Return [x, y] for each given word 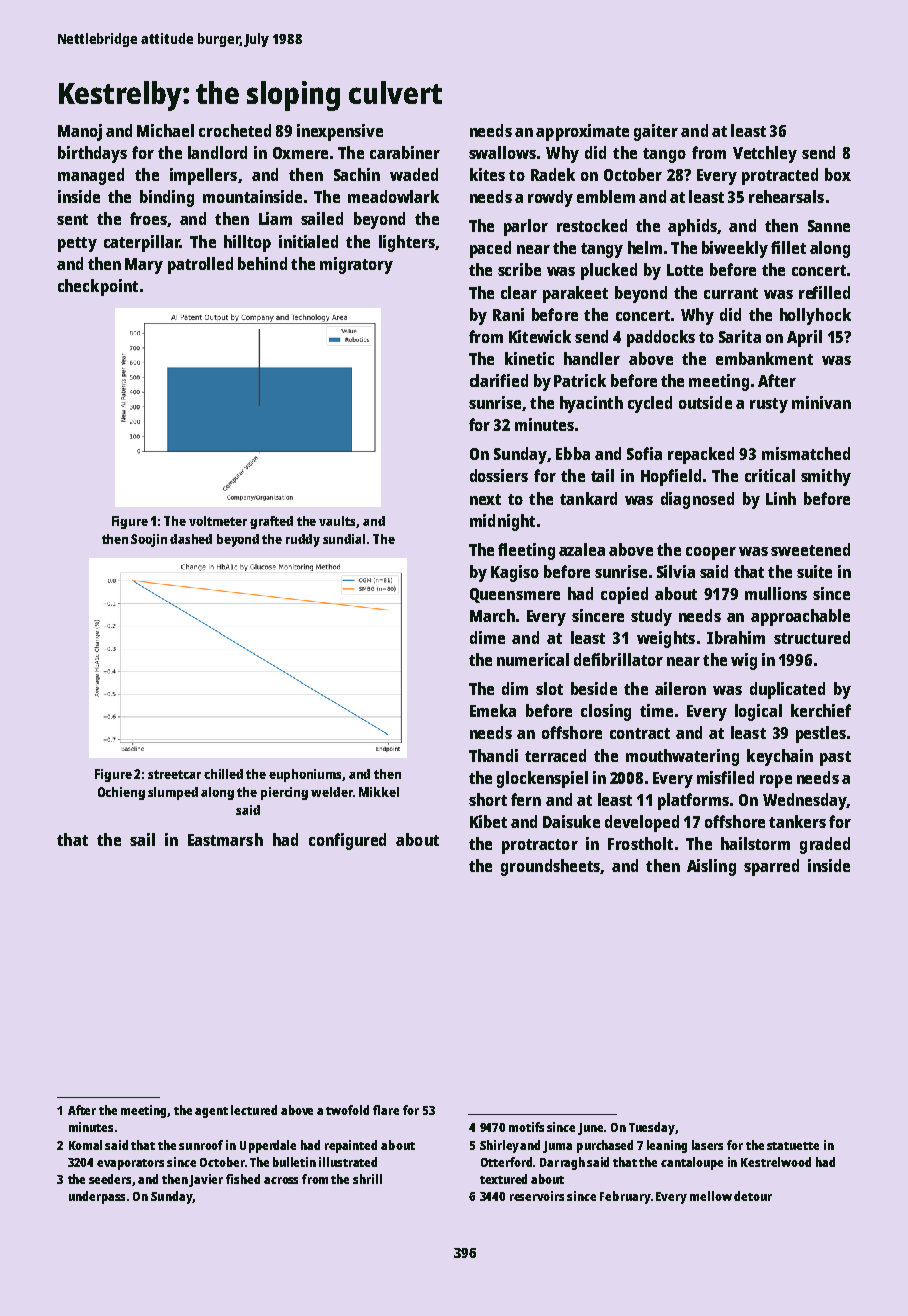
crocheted [235, 130]
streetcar [174, 774]
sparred [771, 867]
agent [211, 1112]
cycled [650, 404]
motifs [526, 1127]
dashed [191, 539]
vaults [338, 522]
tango [664, 155]
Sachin [357, 174]
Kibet [488, 821]
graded [825, 845]
